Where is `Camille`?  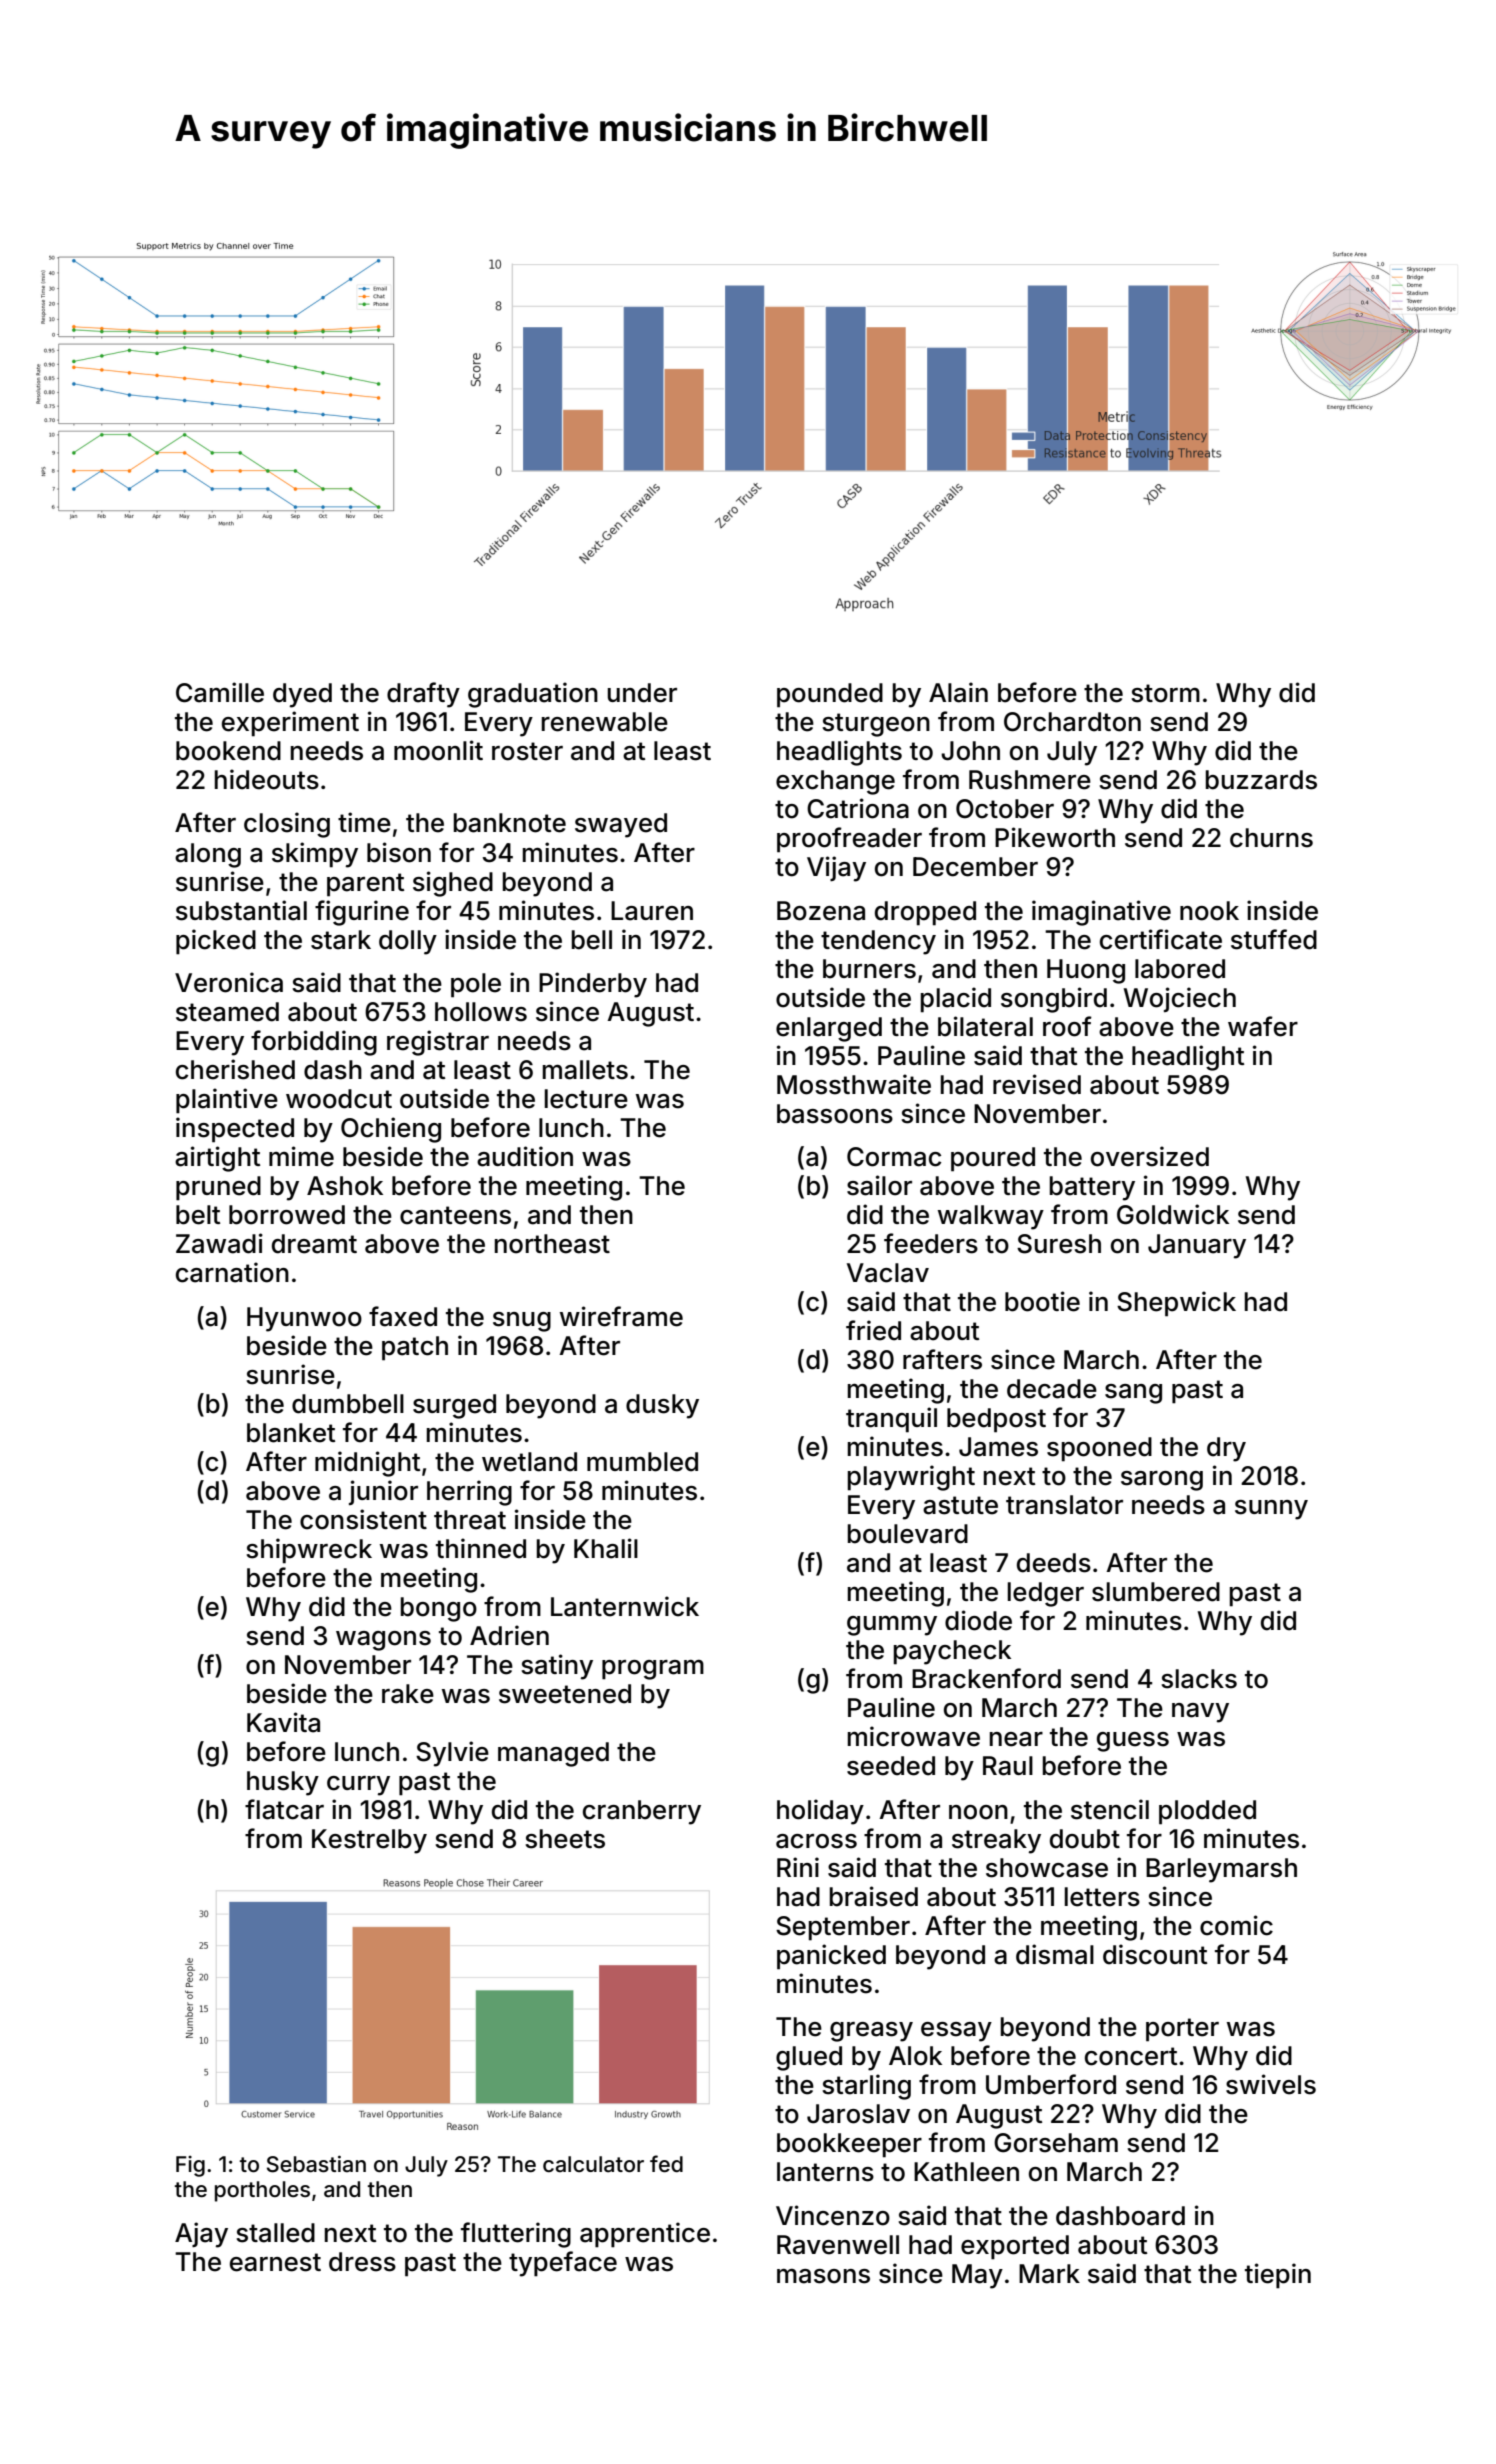 Camille is located at coordinates (220, 692).
